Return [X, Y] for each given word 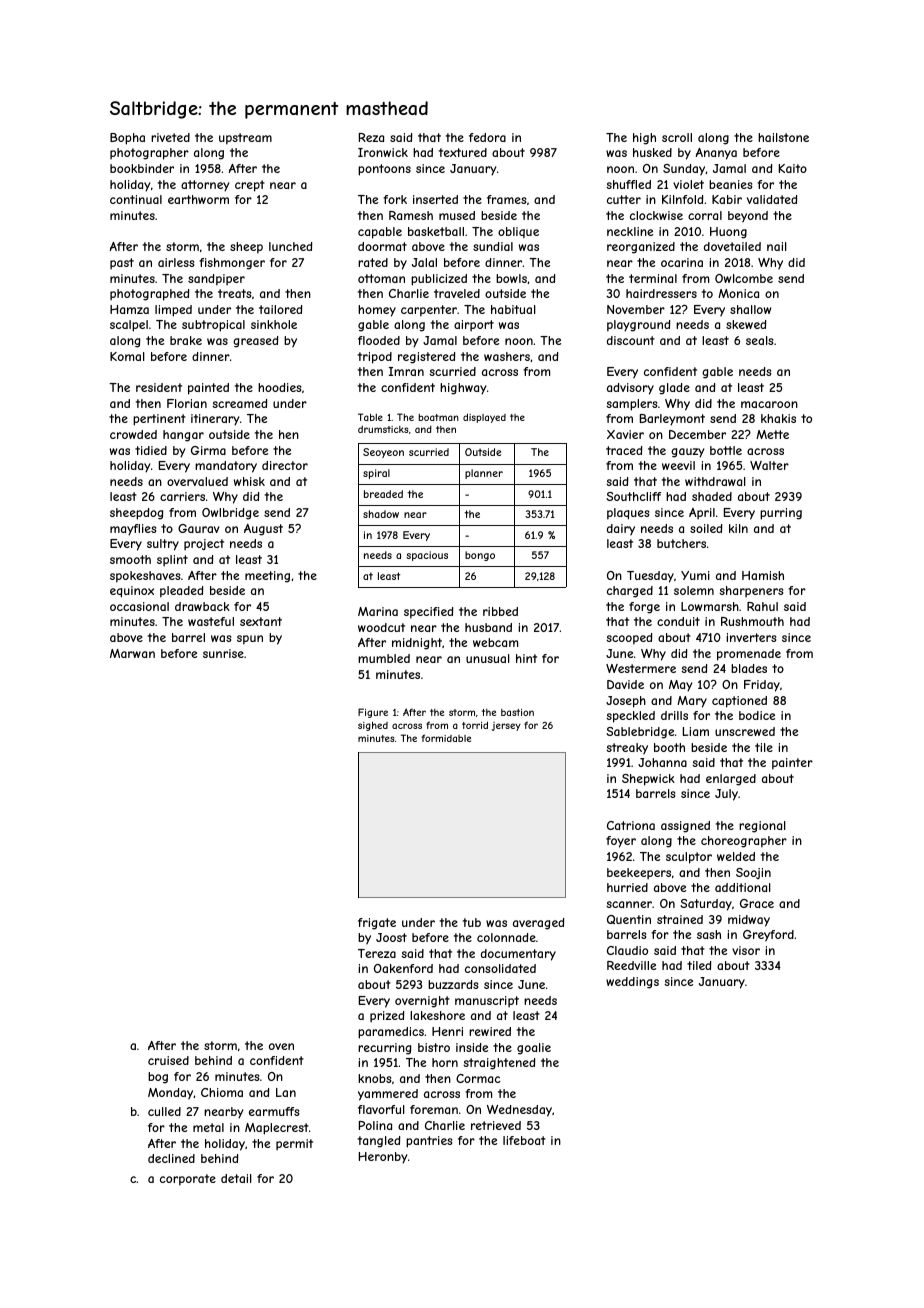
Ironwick [383, 152]
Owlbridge [230, 514]
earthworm [198, 199]
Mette [772, 434]
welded [736, 856]
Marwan [132, 653]
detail [236, 1178]
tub [472, 922]
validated [772, 199]
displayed [484, 418]
